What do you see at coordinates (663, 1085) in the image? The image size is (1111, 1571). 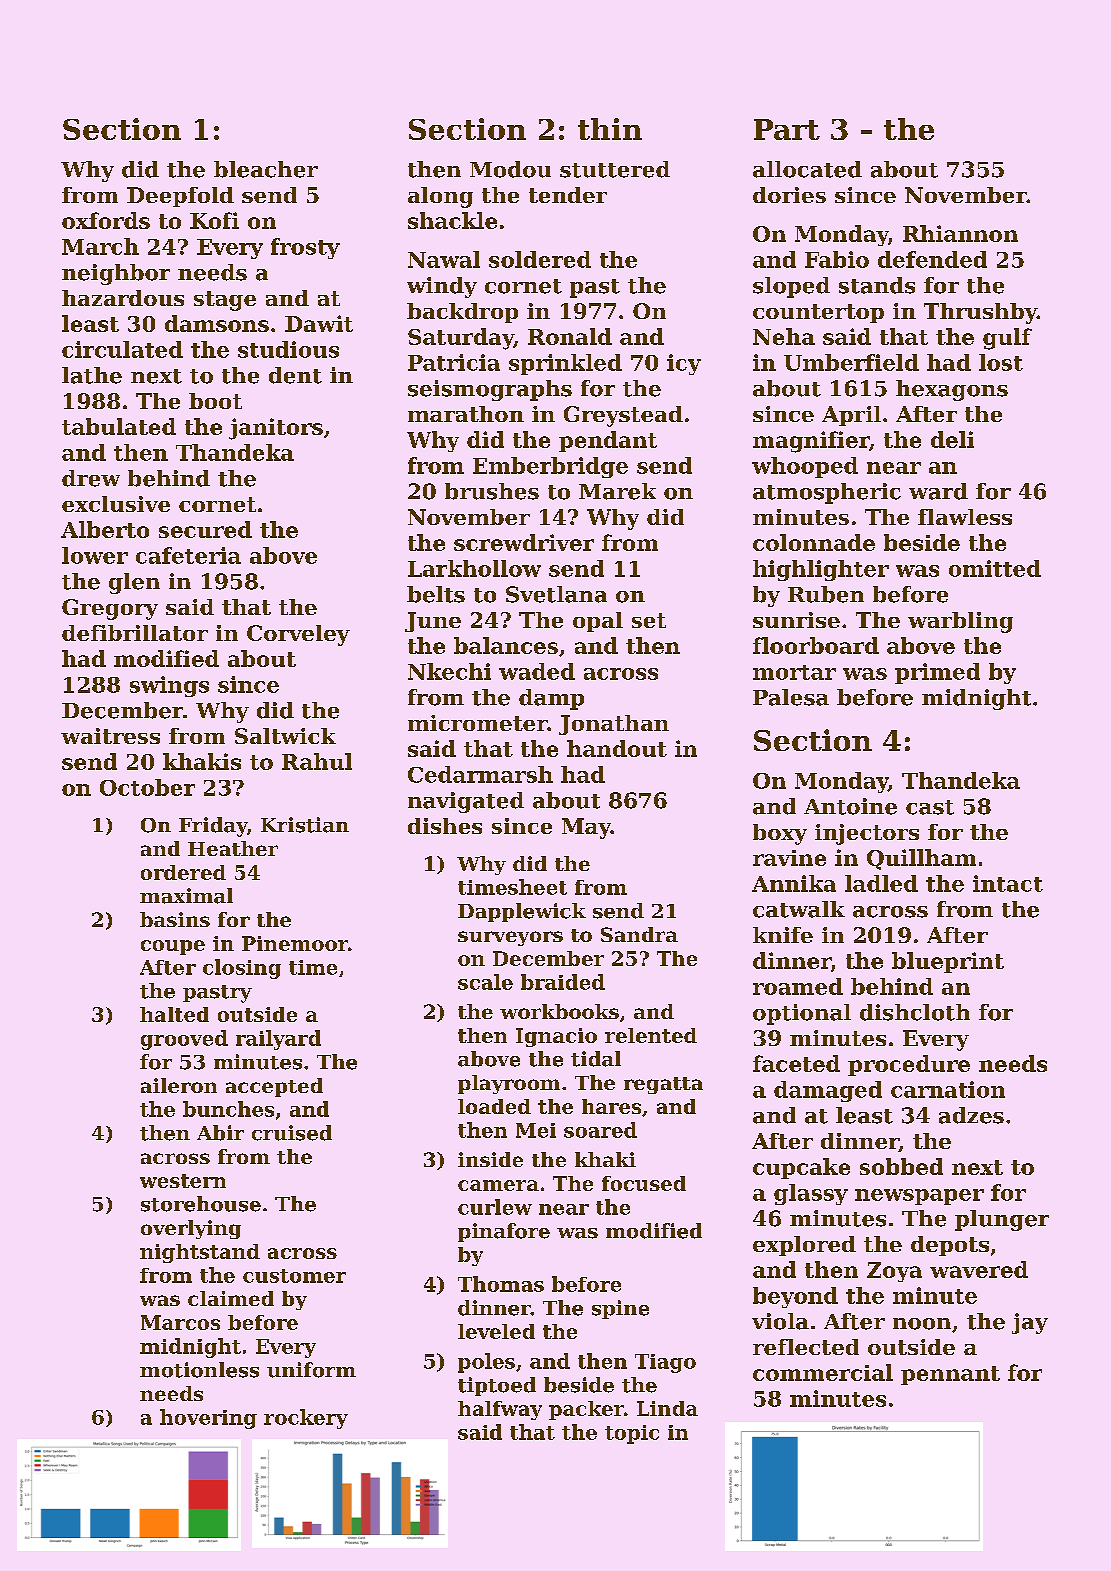 I see `regatta` at bounding box center [663, 1085].
